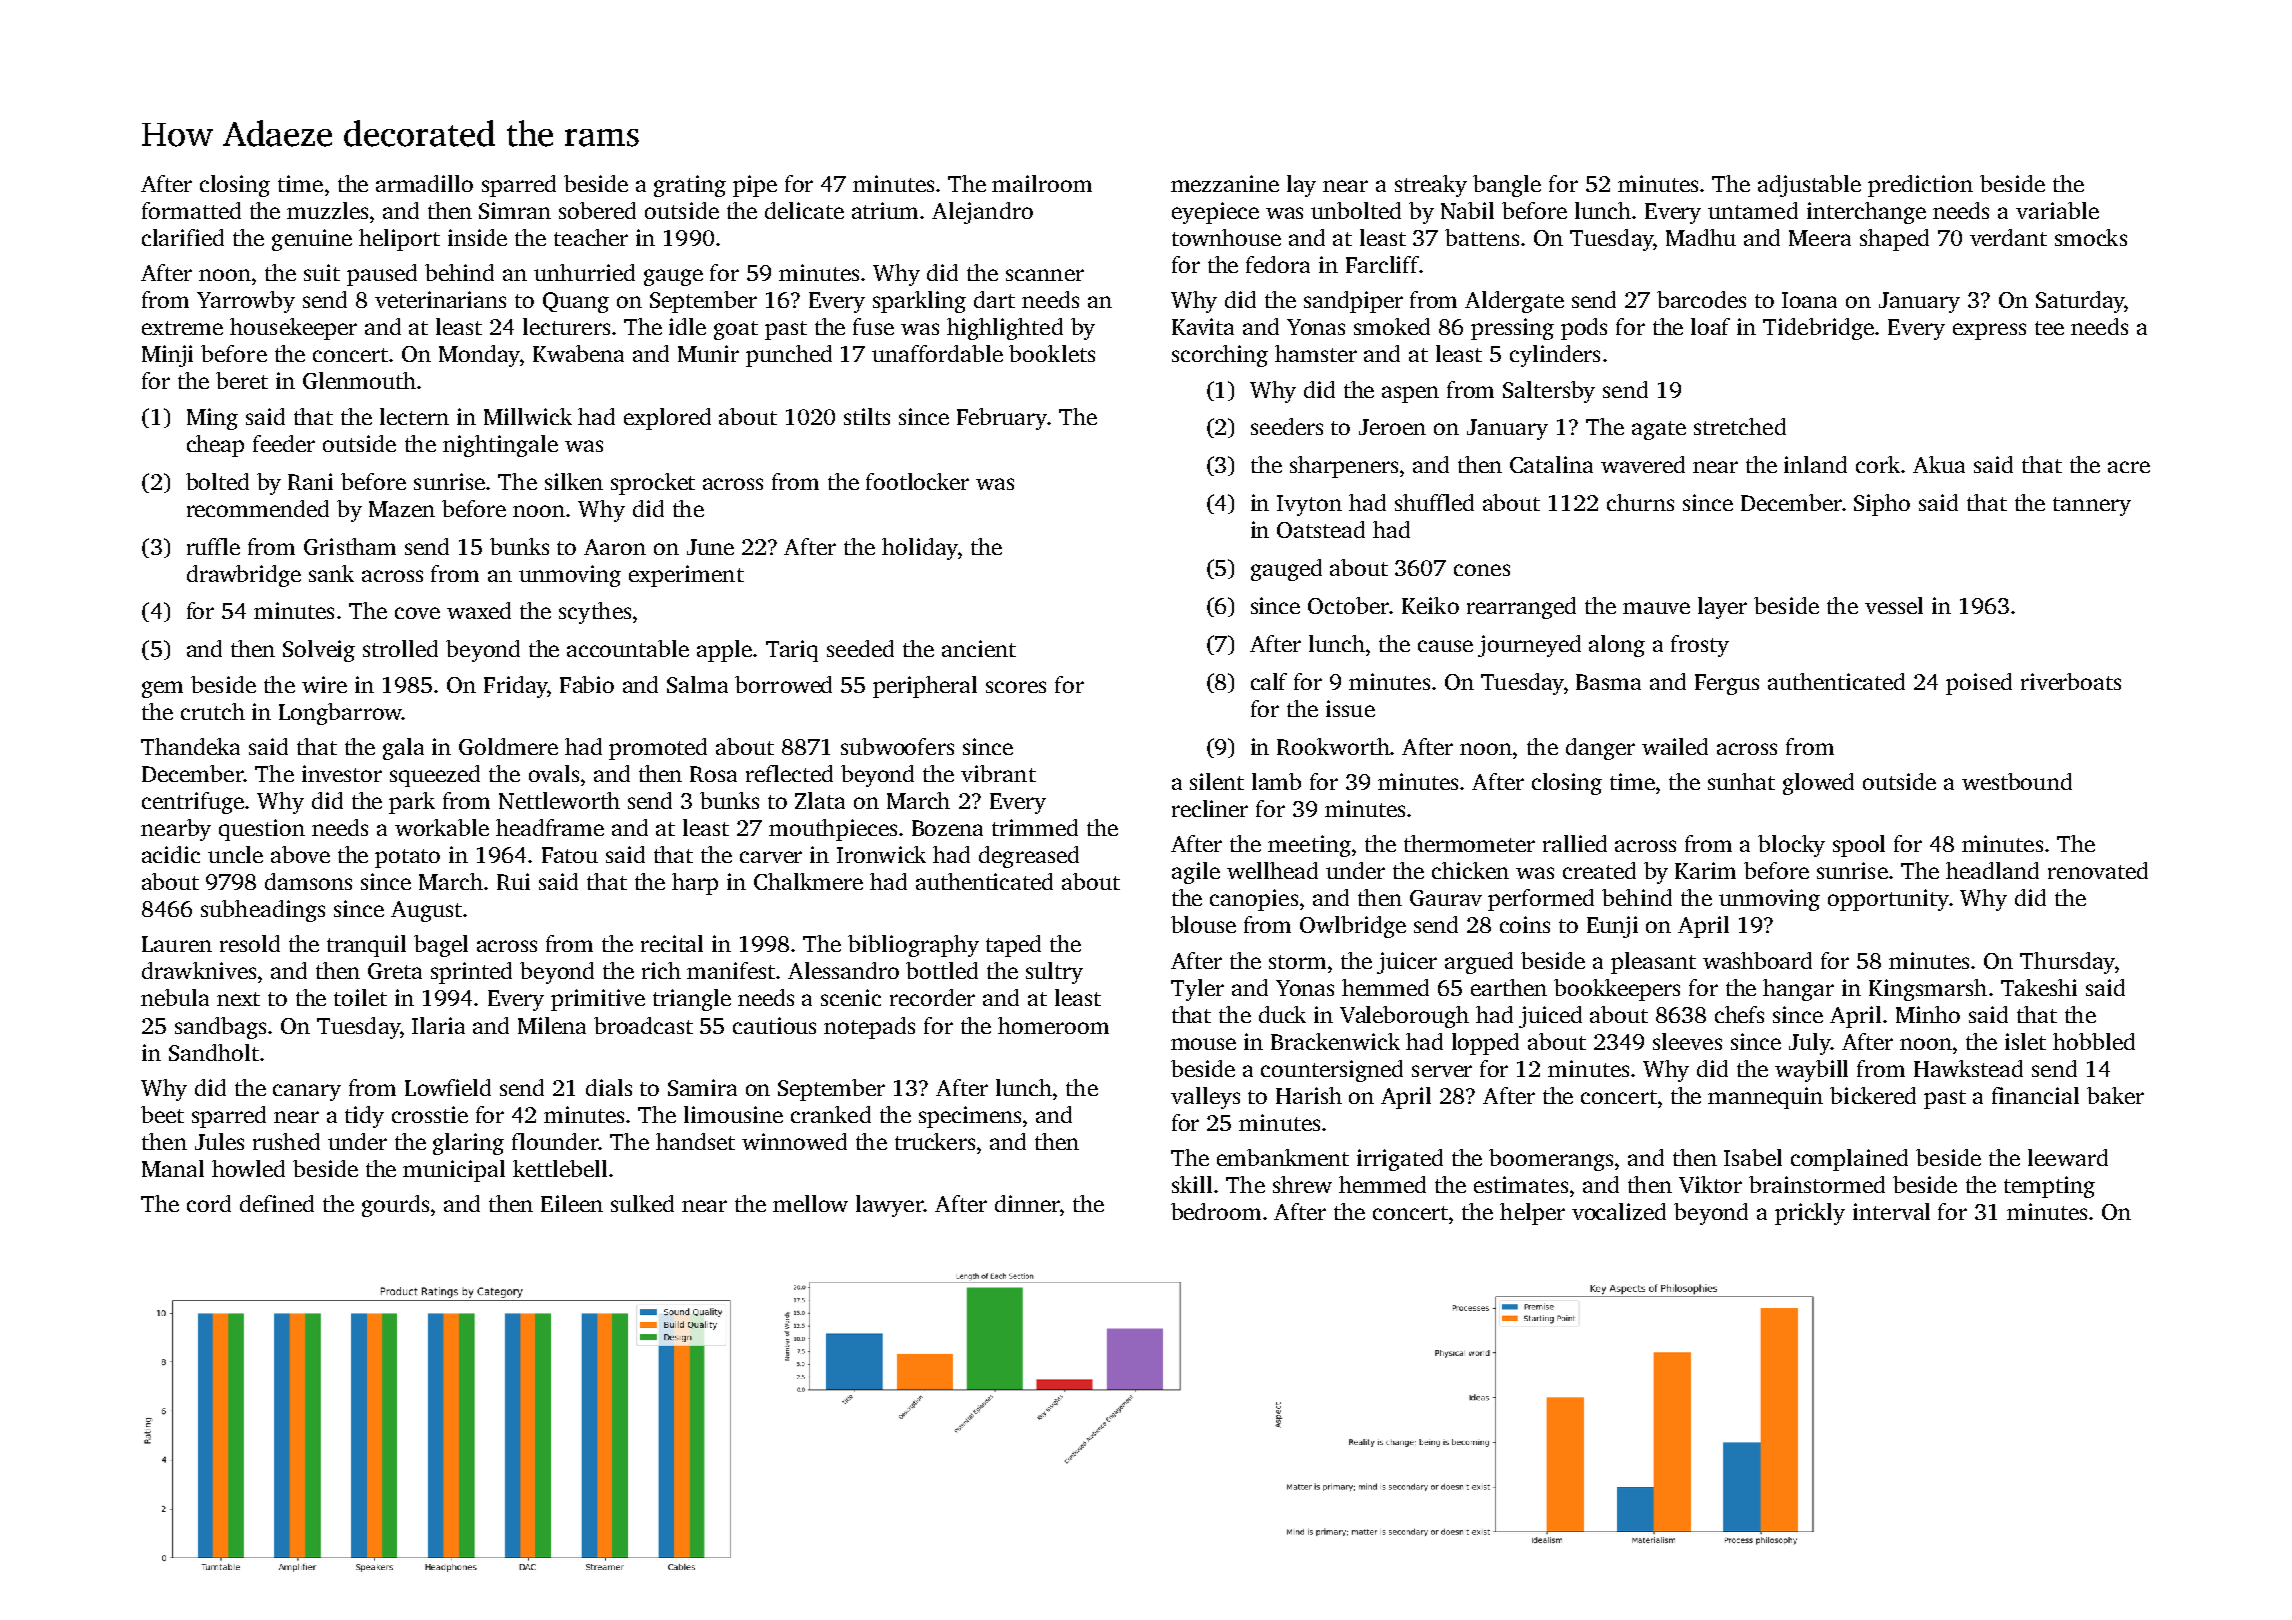 The image size is (2292, 1620). Describe the element at coordinates (468, 1144) in the image. I see `glaring` at that location.
